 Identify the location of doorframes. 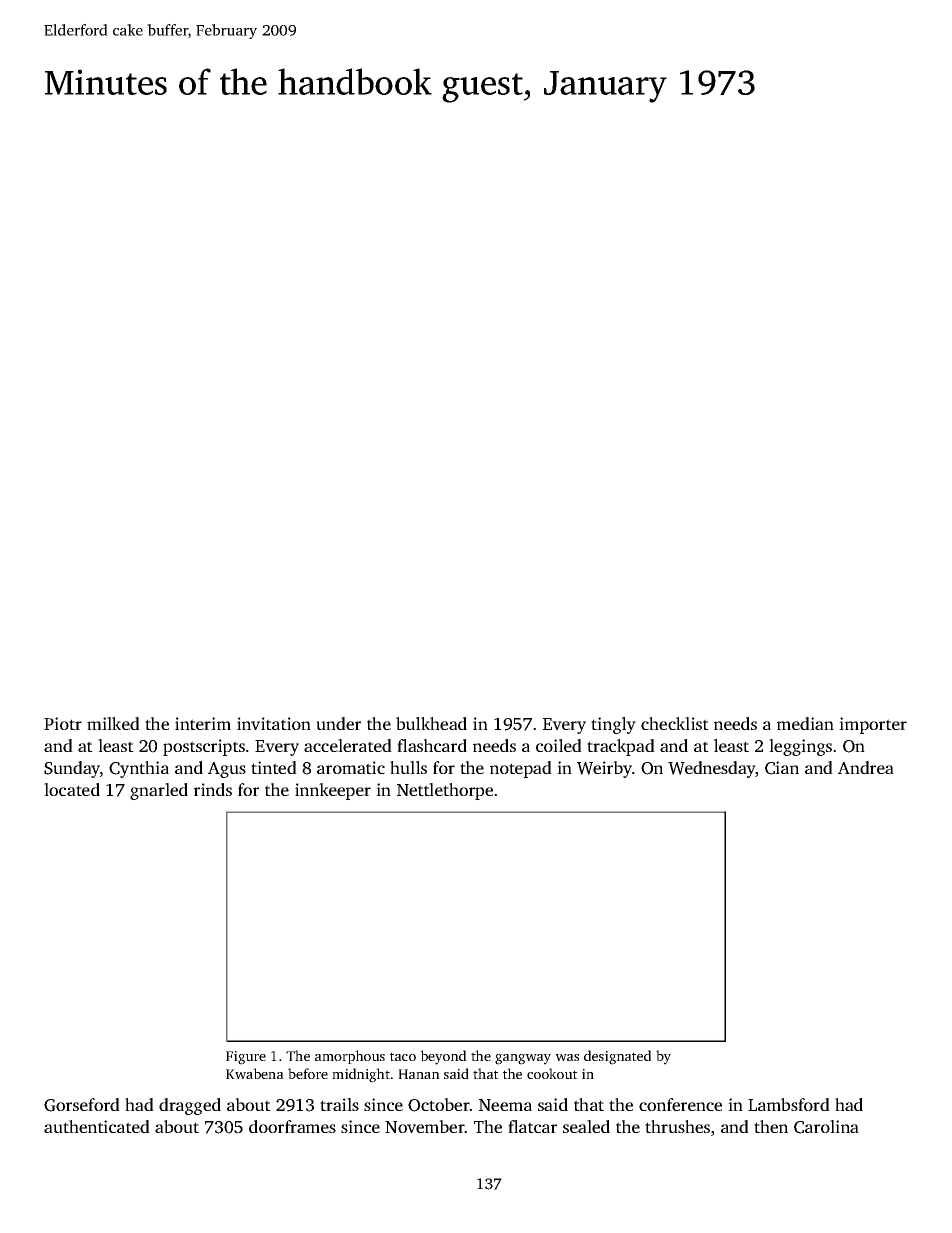
(292, 1126).
